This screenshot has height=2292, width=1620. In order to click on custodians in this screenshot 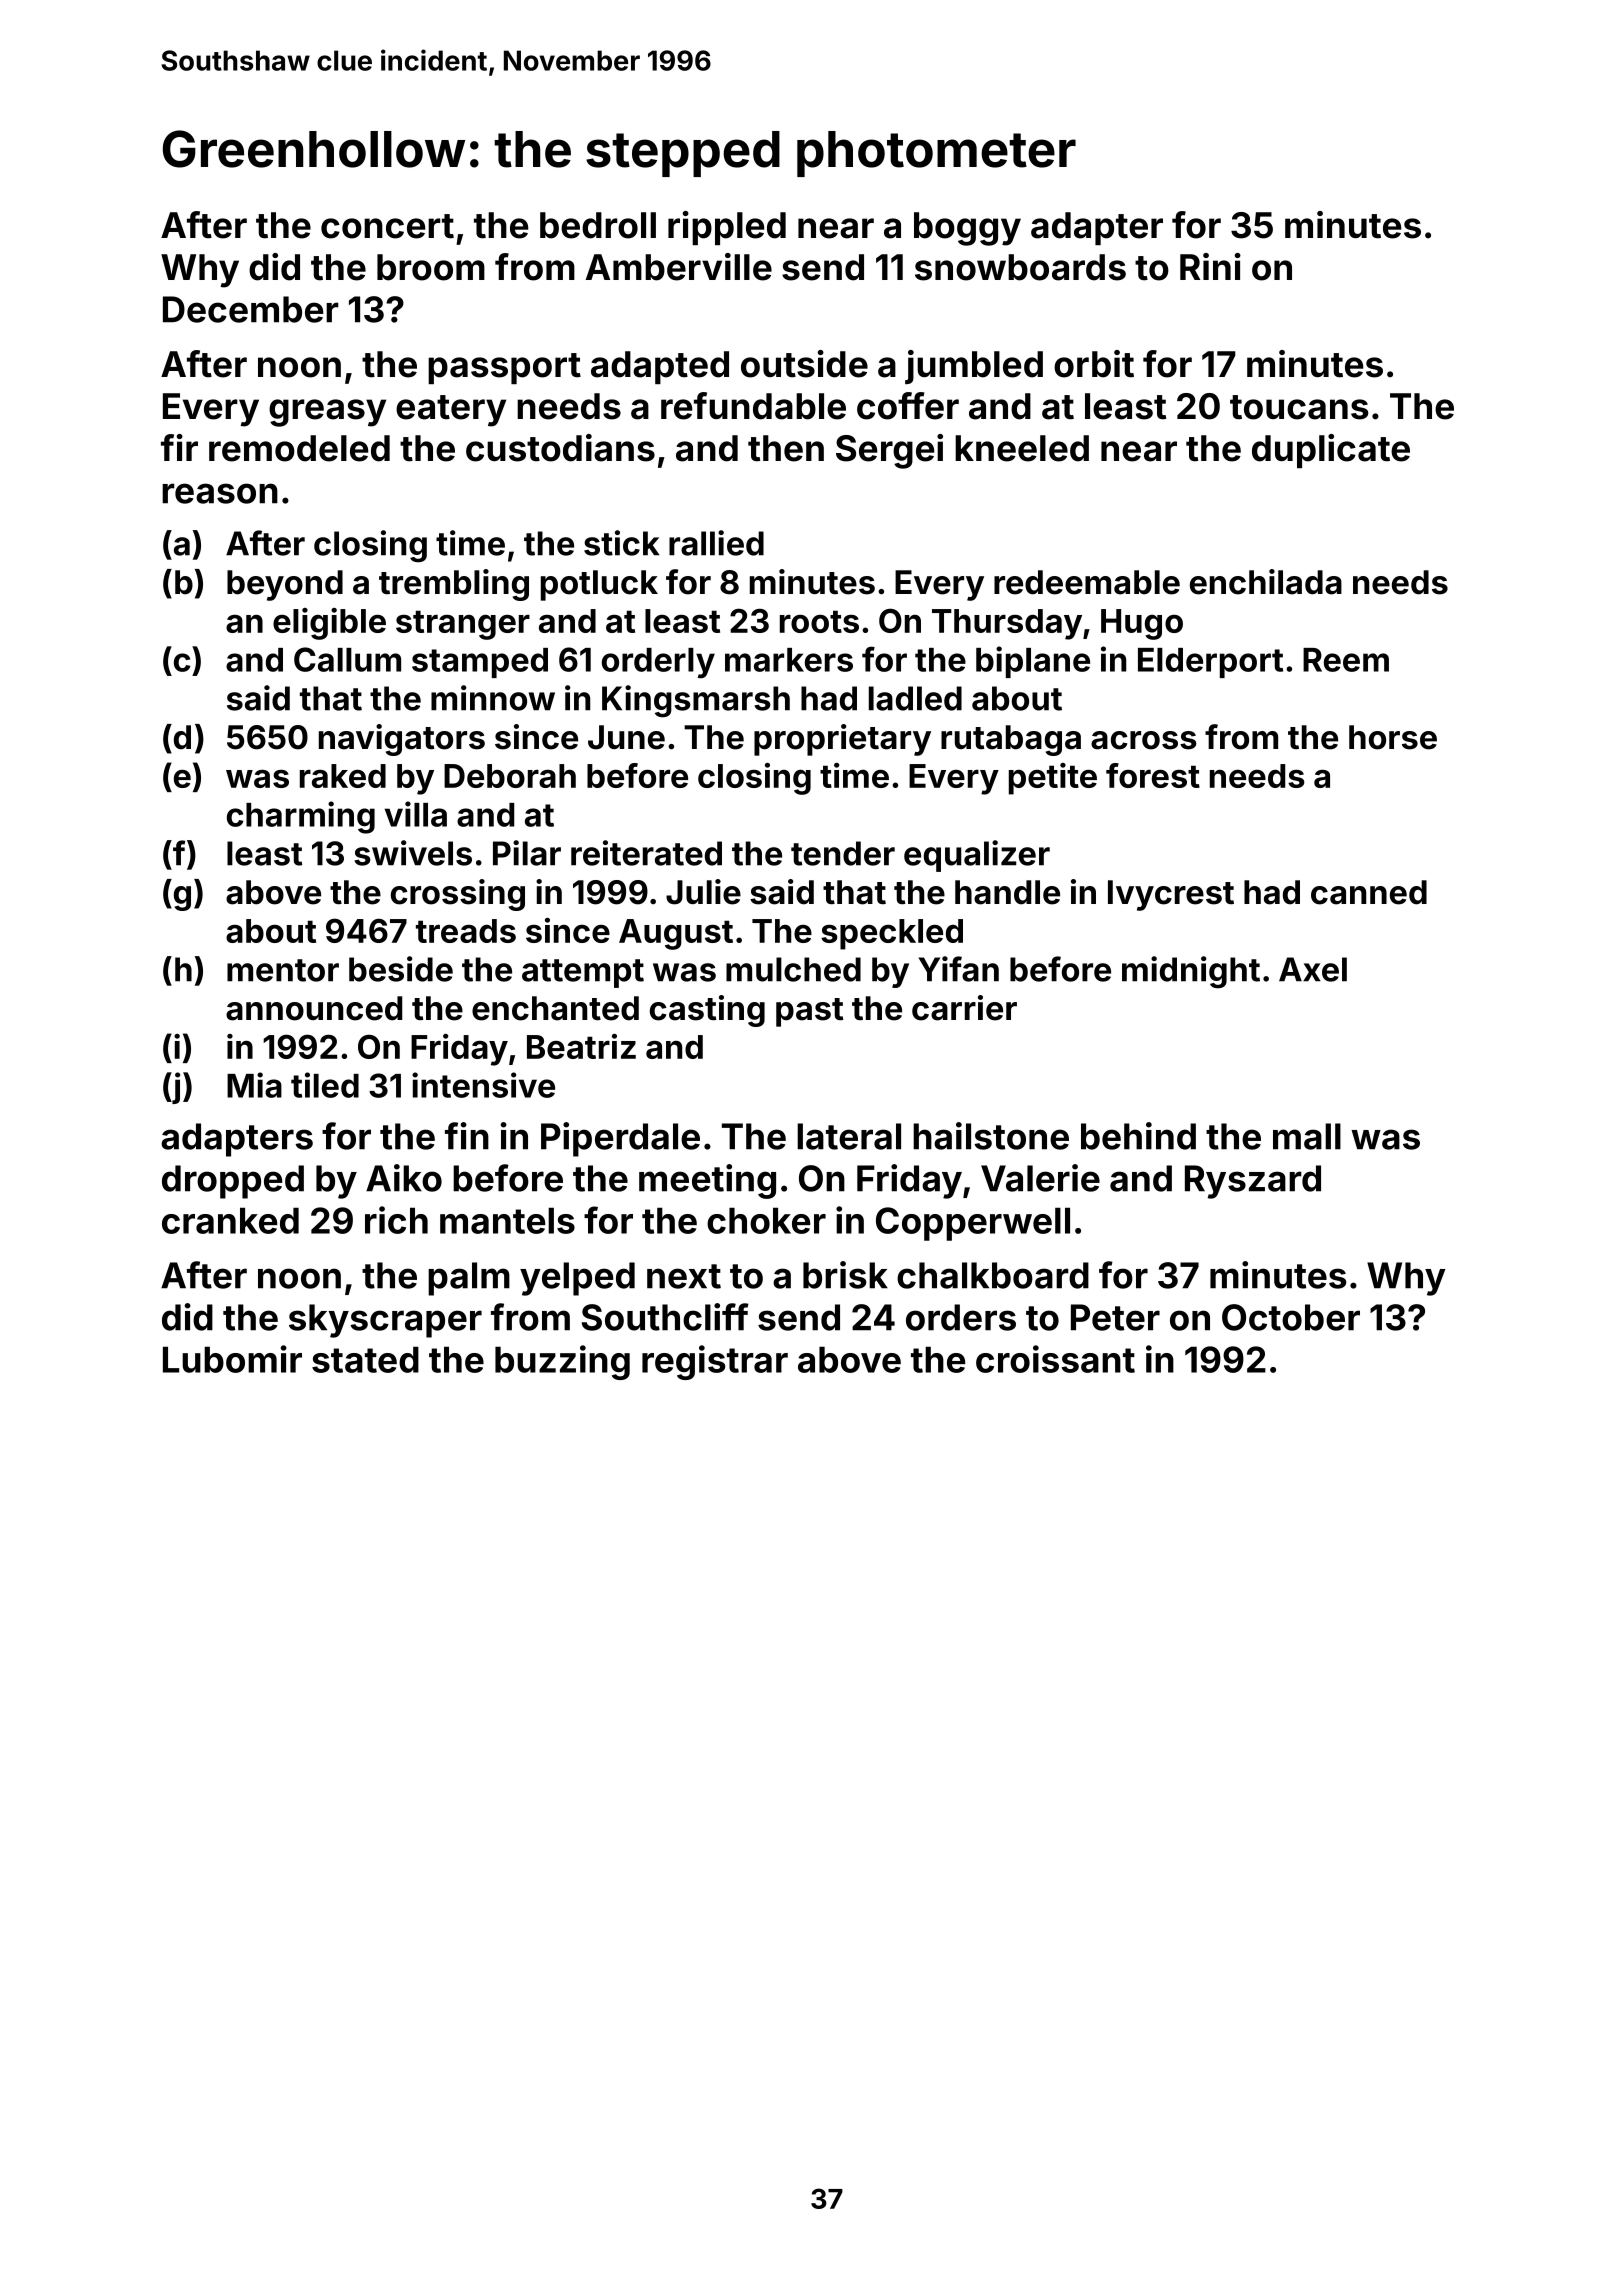, I will do `click(560, 448)`.
